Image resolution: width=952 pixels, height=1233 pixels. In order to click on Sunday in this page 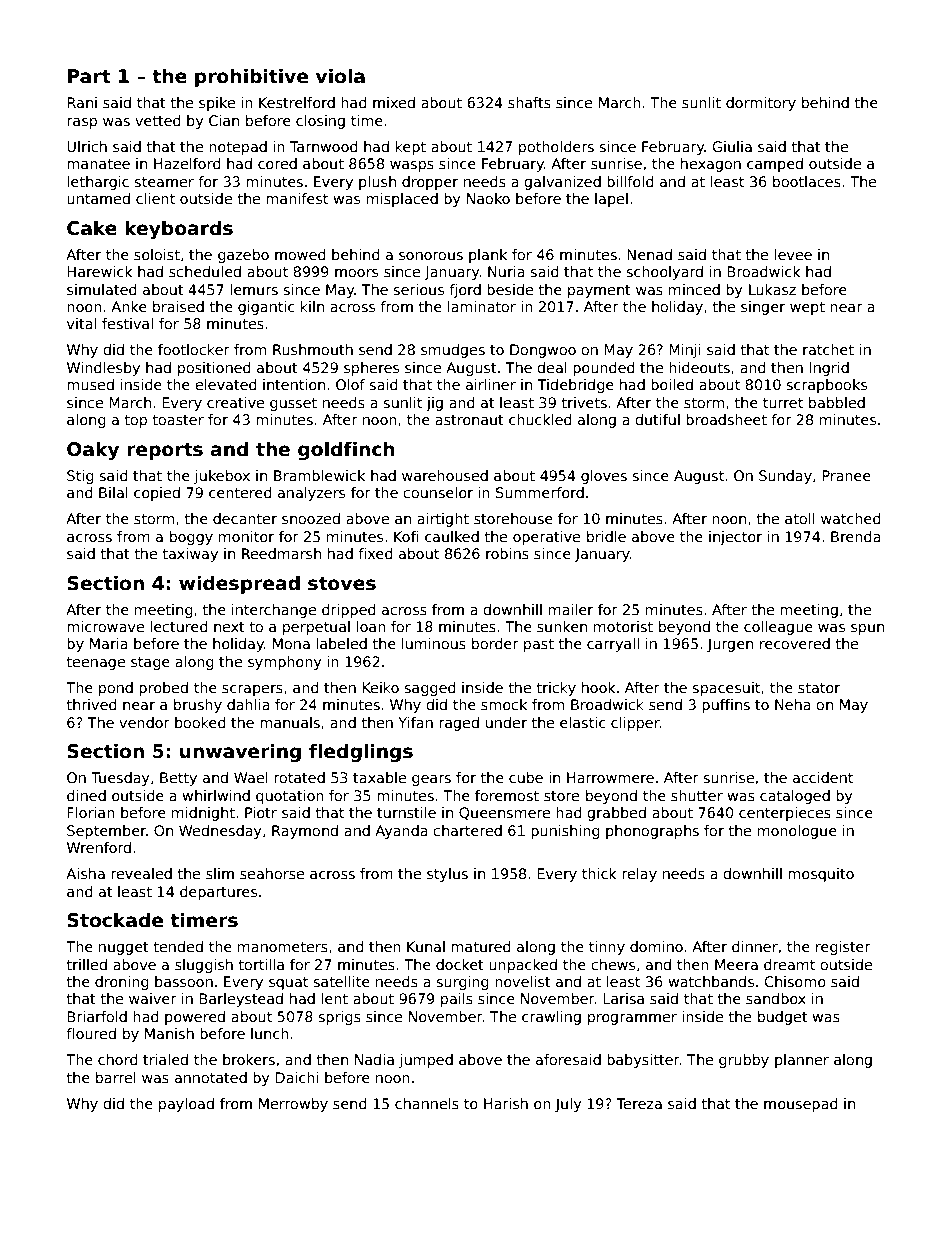, I will do `click(785, 477)`.
